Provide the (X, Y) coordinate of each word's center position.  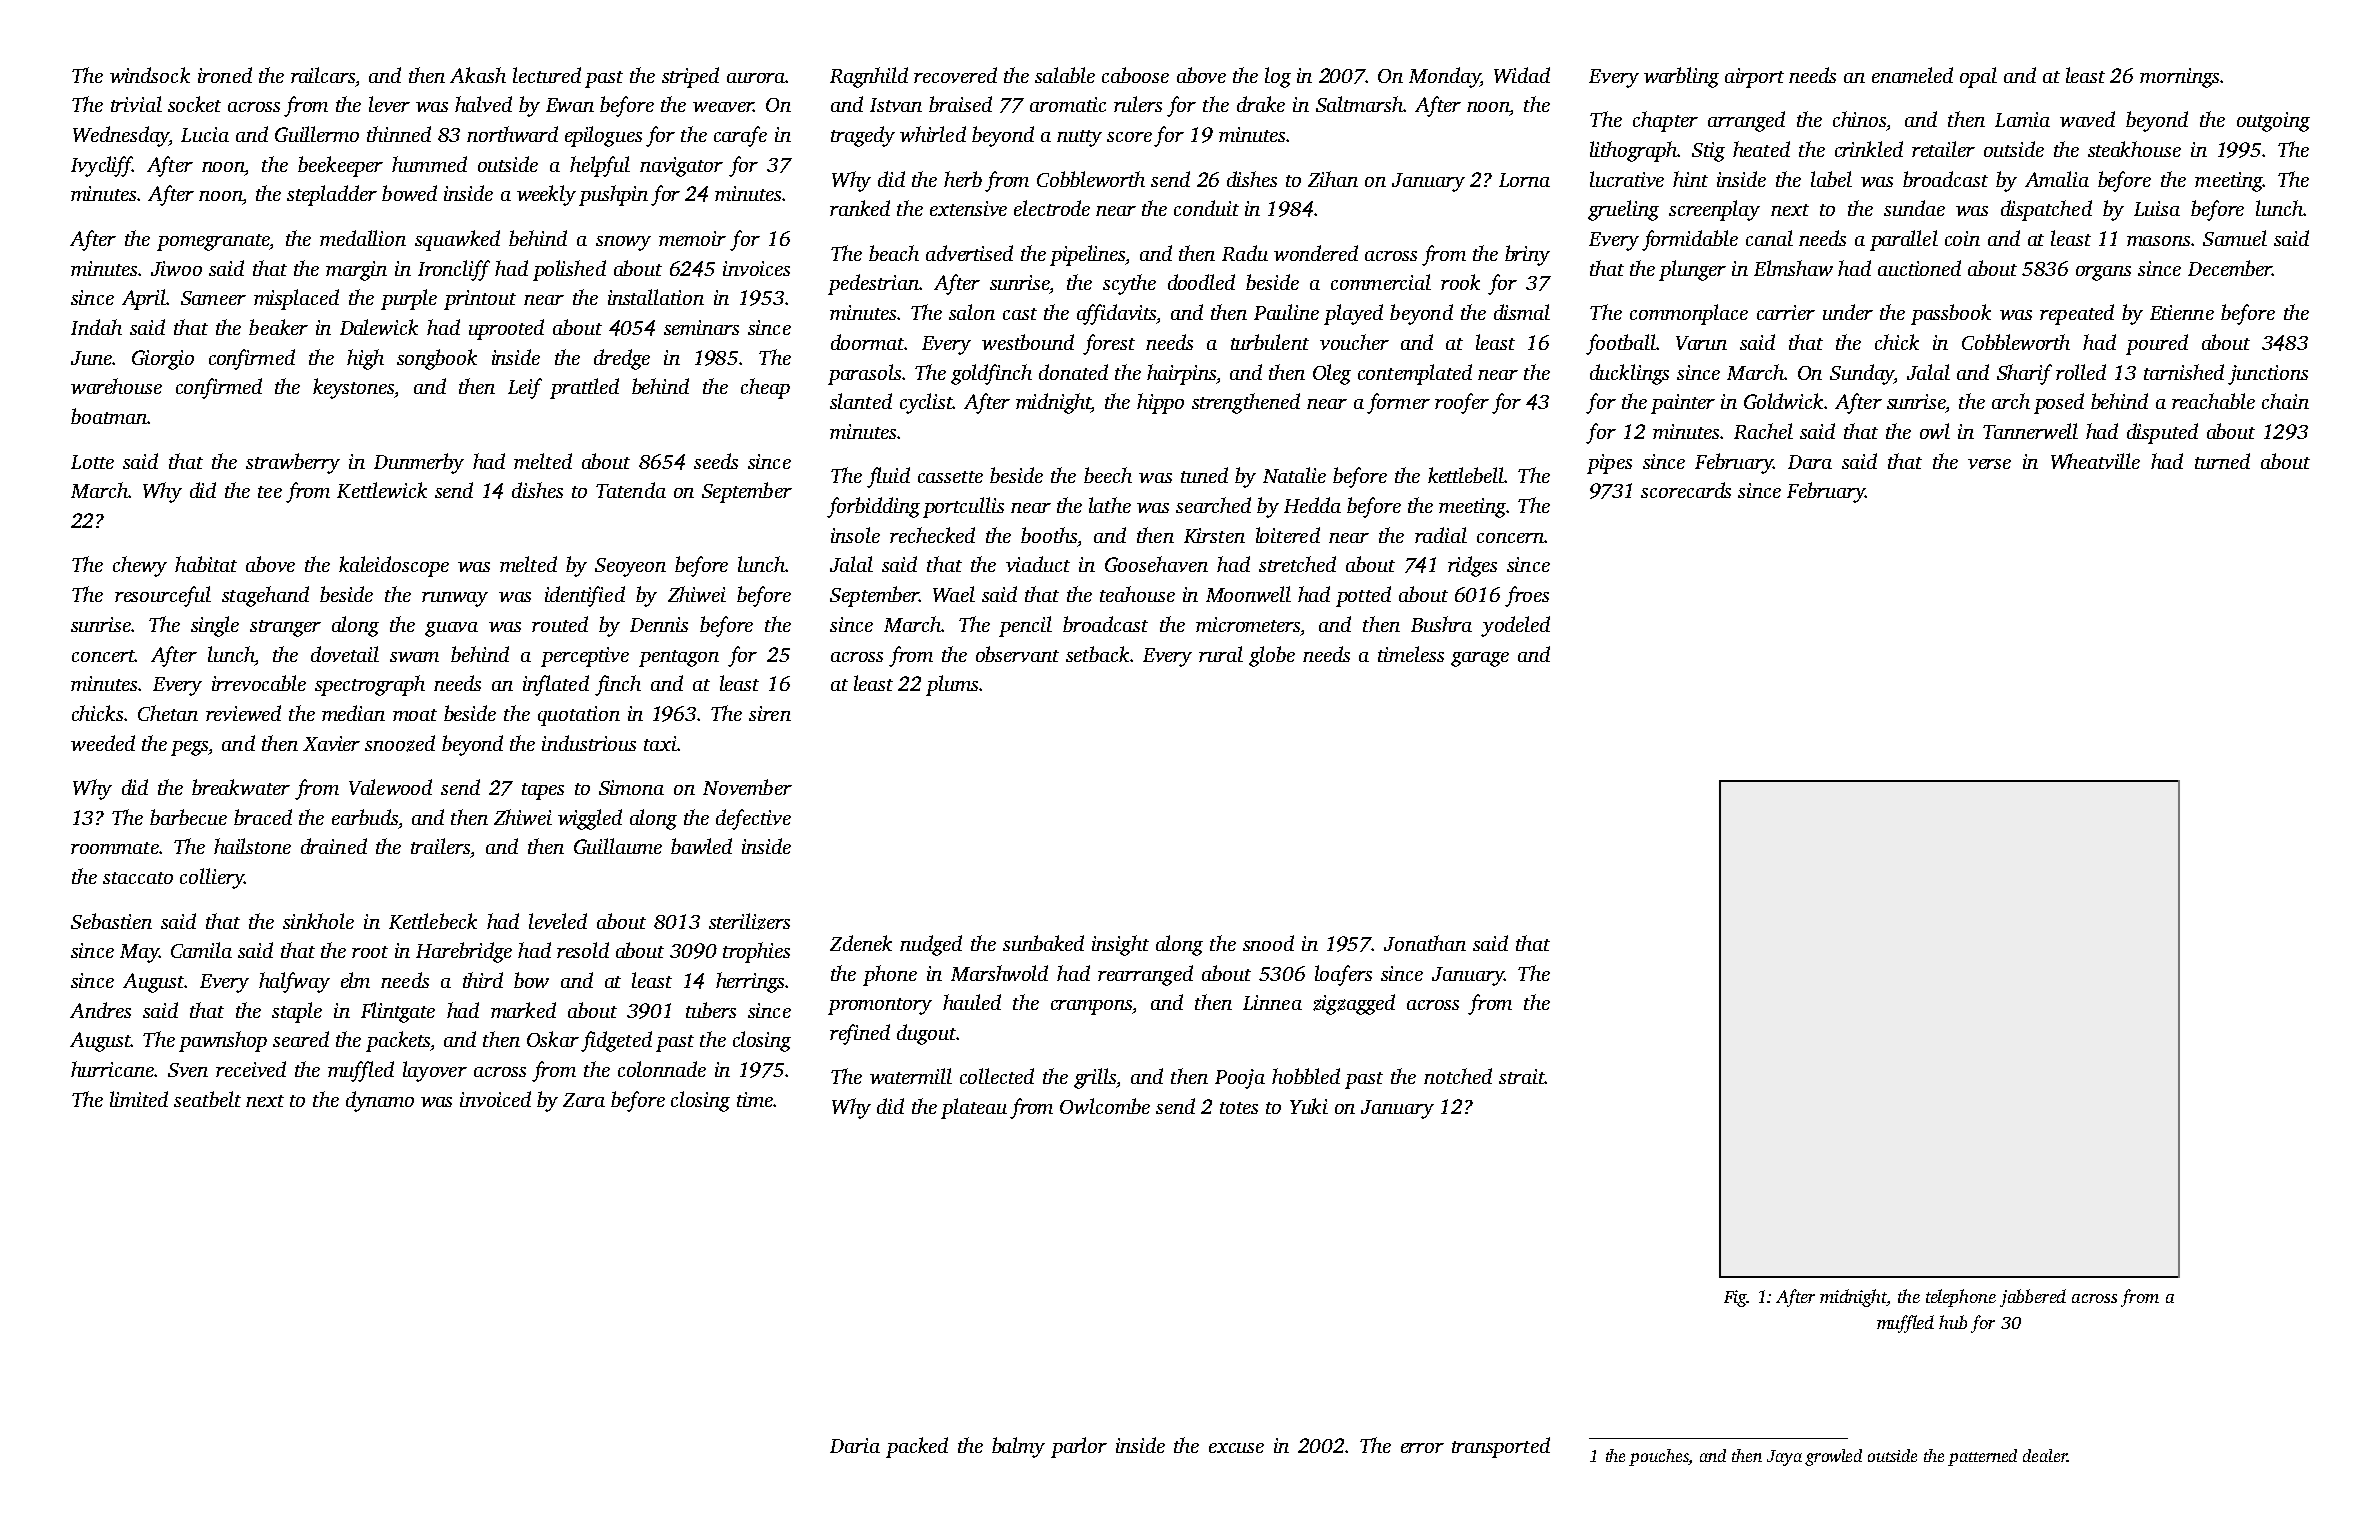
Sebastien (111, 921)
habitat (206, 564)
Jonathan (1425, 943)
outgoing (2273, 122)
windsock (150, 75)
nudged (931, 945)
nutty (1079, 138)
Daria (855, 1445)
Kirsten (1214, 535)
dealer (2045, 1455)
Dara (1810, 462)
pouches (1658, 1457)
